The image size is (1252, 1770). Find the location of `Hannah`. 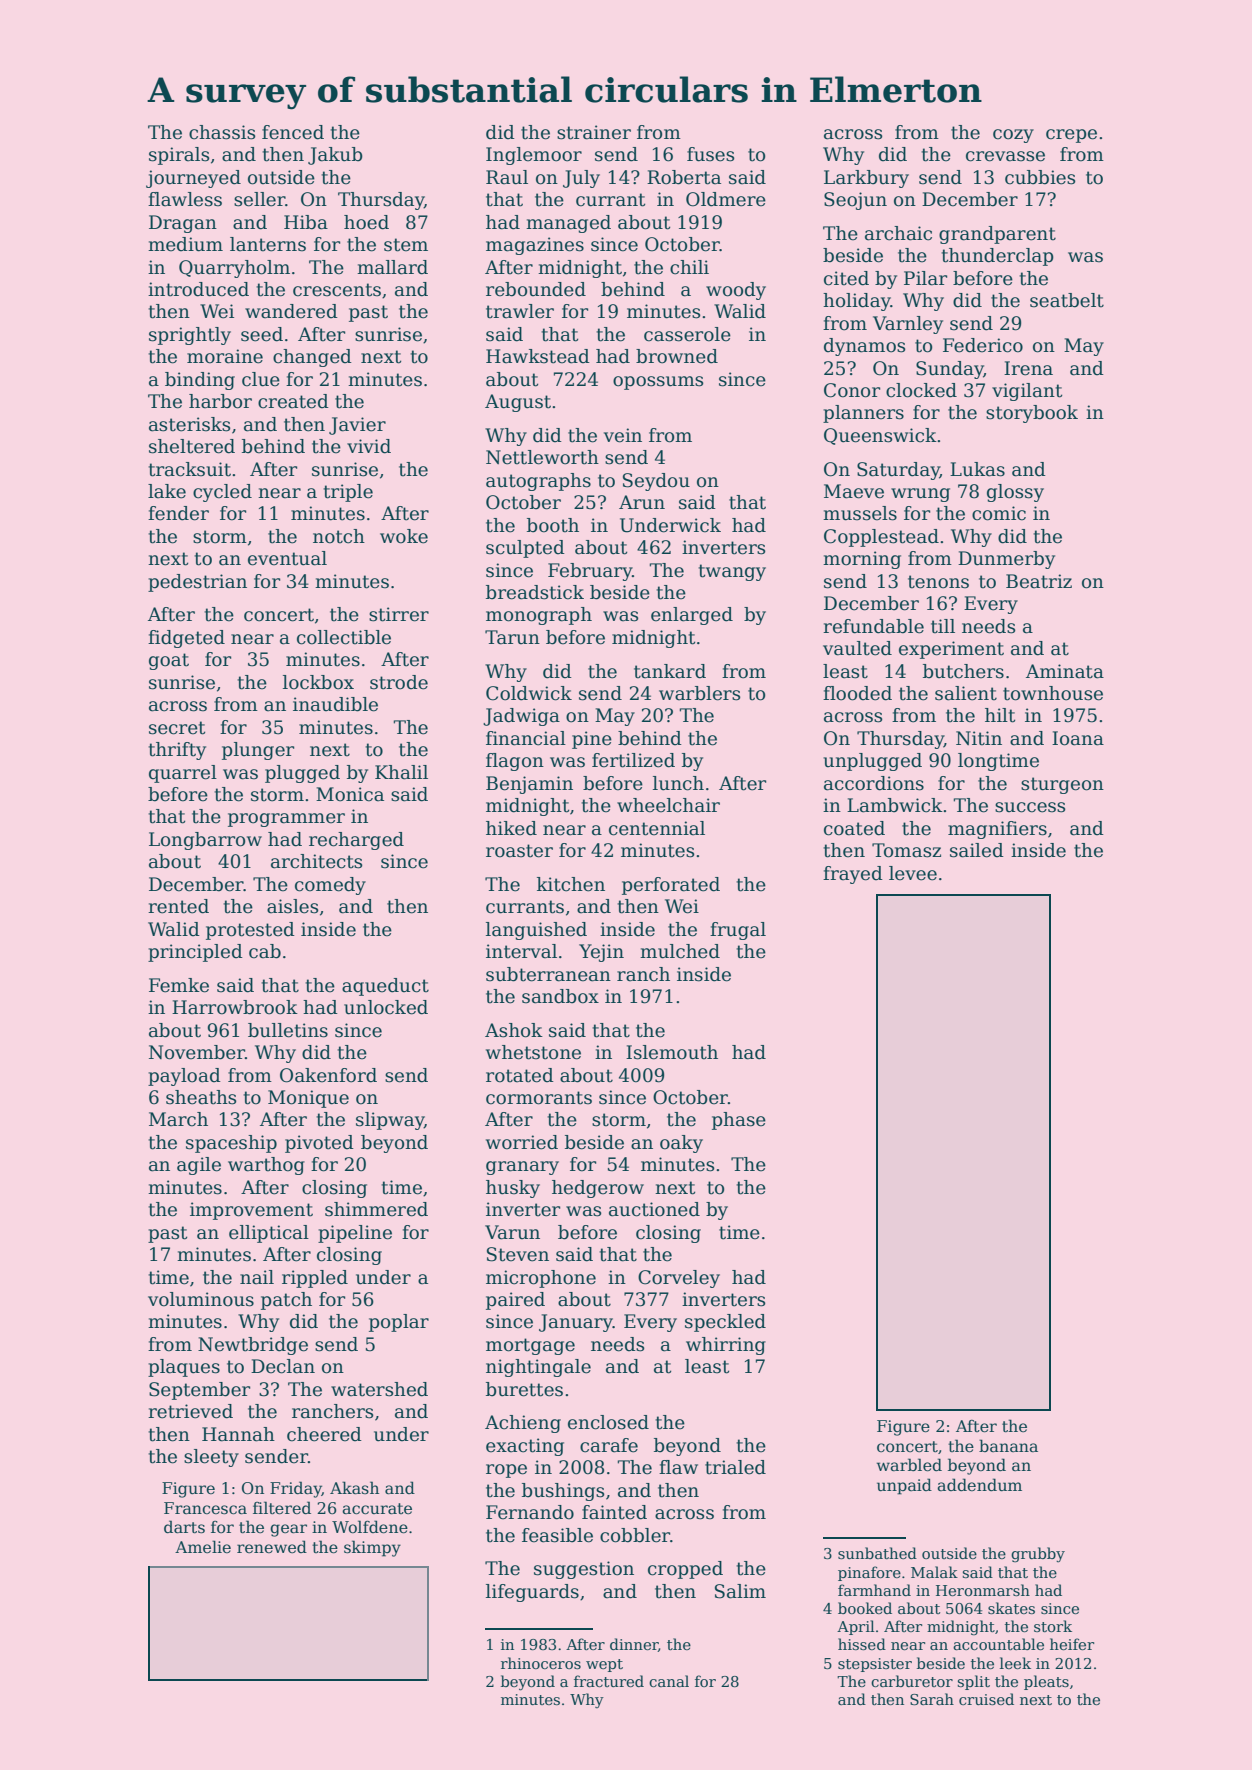

Hannah is located at coordinates (238, 1434).
